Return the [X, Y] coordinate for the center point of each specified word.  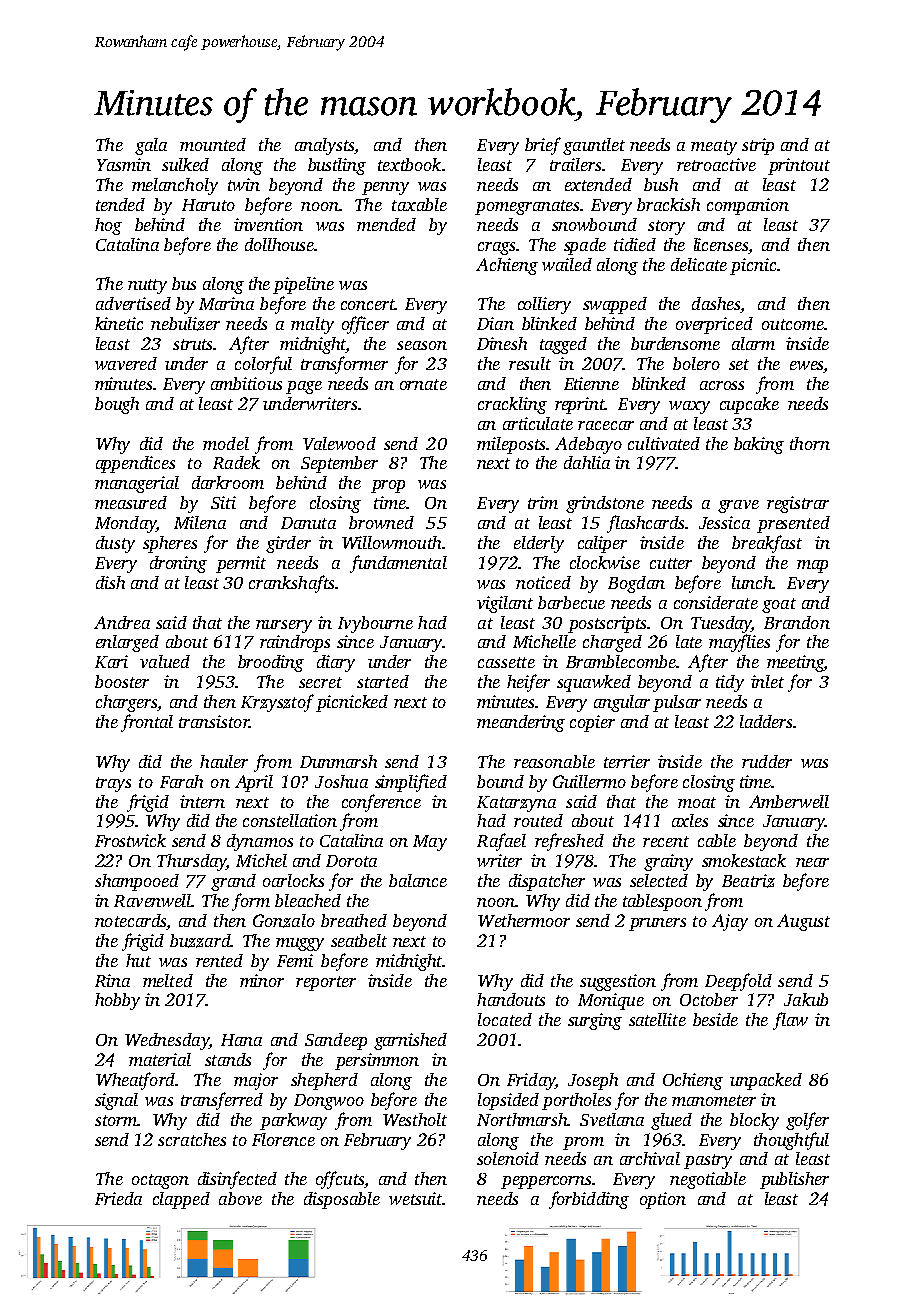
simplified [411, 783]
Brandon [797, 622]
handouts [511, 999]
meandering [521, 723]
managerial [137, 484]
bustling [337, 166]
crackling [512, 405]
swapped [615, 305]
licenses [721, 244]
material [160, 1059]
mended [386, 224]
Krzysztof [277, 703]
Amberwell [789, 801]
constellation [290, 820]
